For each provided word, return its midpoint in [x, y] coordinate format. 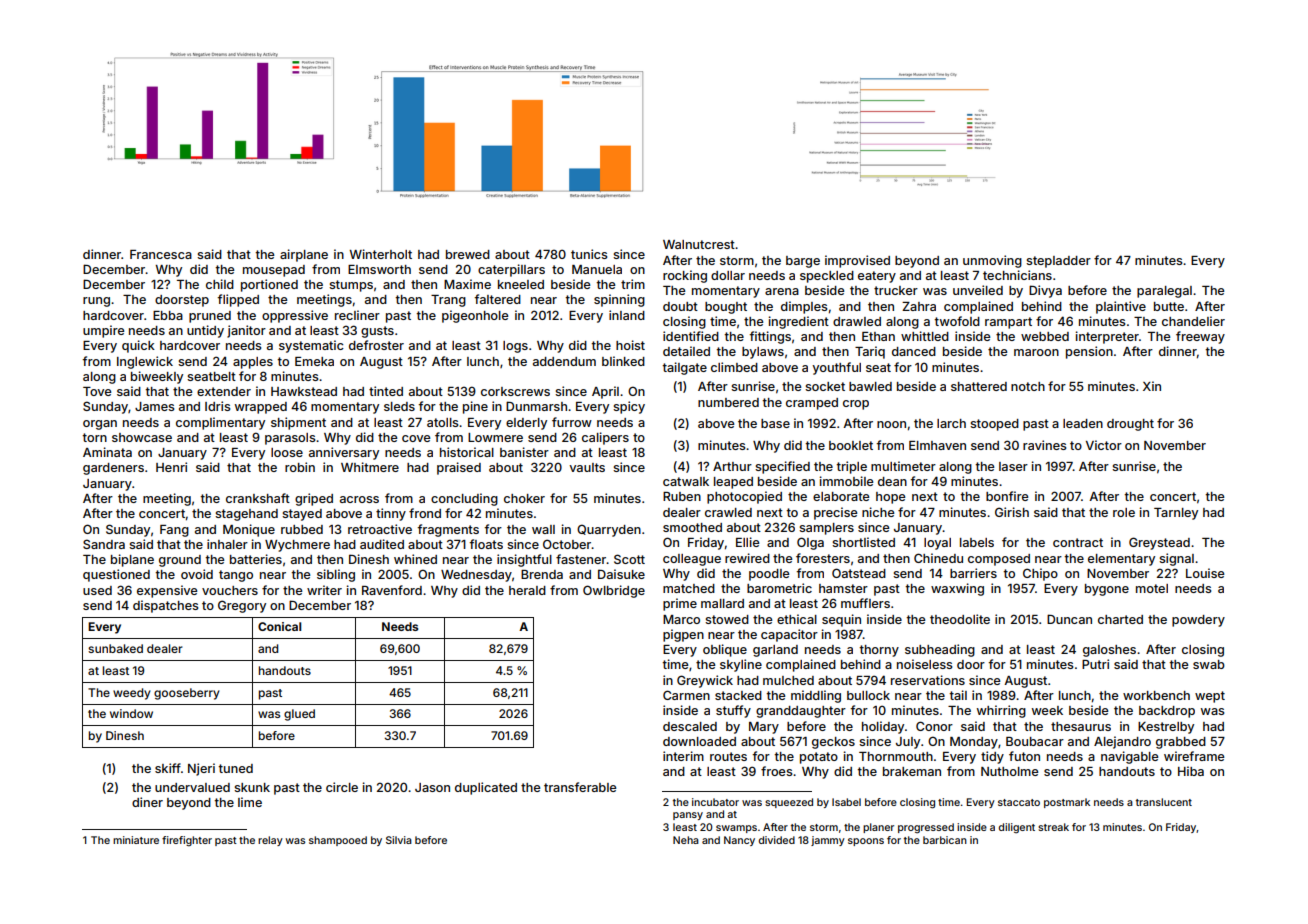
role [1124, 512]
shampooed [338, 841]
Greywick [705, 681]
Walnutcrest [699, 244]
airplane [304, 255]
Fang [174, 531]
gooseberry [187, 694]
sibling [336, 575]
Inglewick [145, 362]
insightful [524, 560]
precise [835, 513]
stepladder [1058, 262]
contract [1078, 542]
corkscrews [515, 391]
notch [1028, 386]
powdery [1198, 621]
